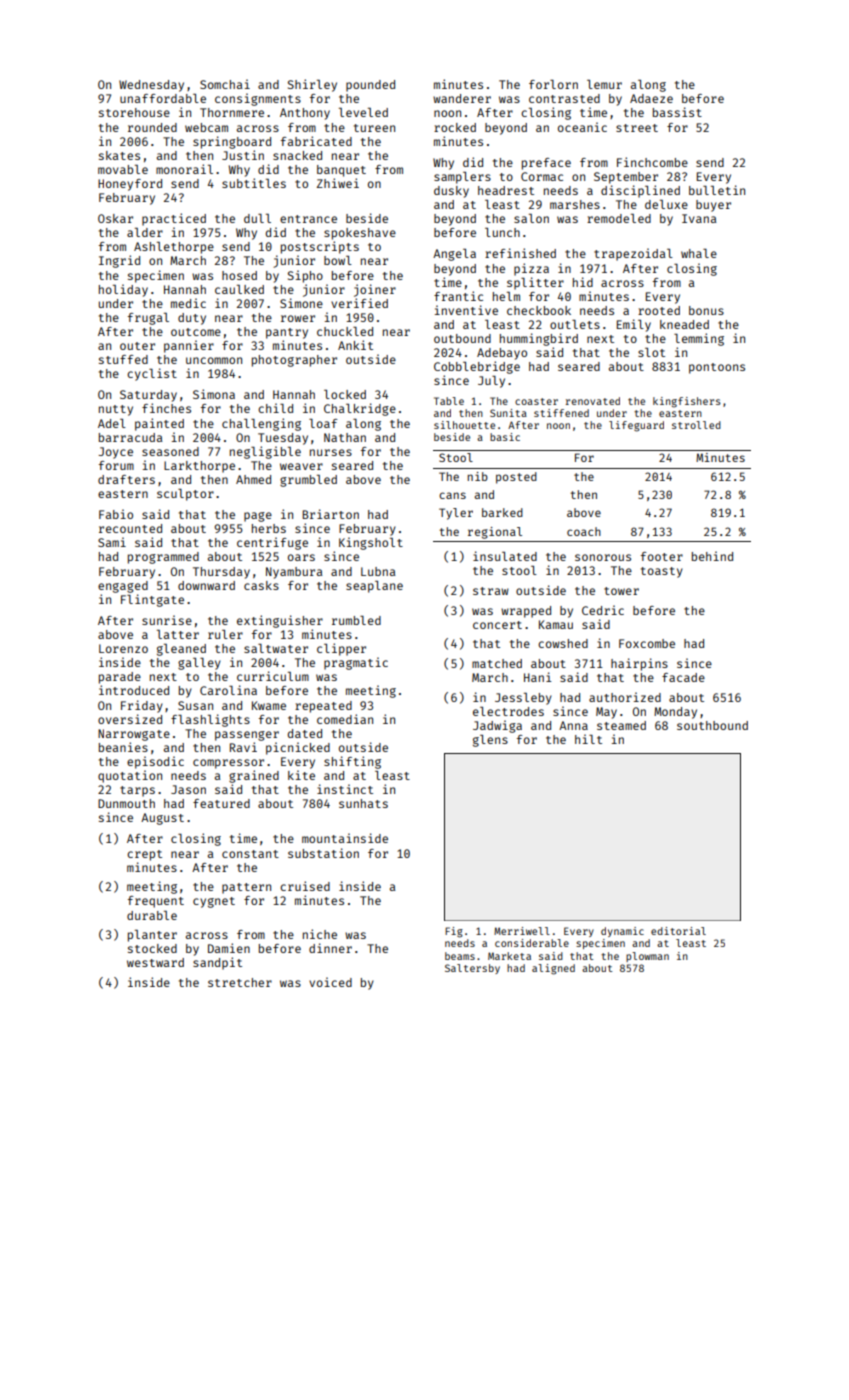 The width and height of the image is (849, 1400). I want to click on plowman, so click(647, 957).
